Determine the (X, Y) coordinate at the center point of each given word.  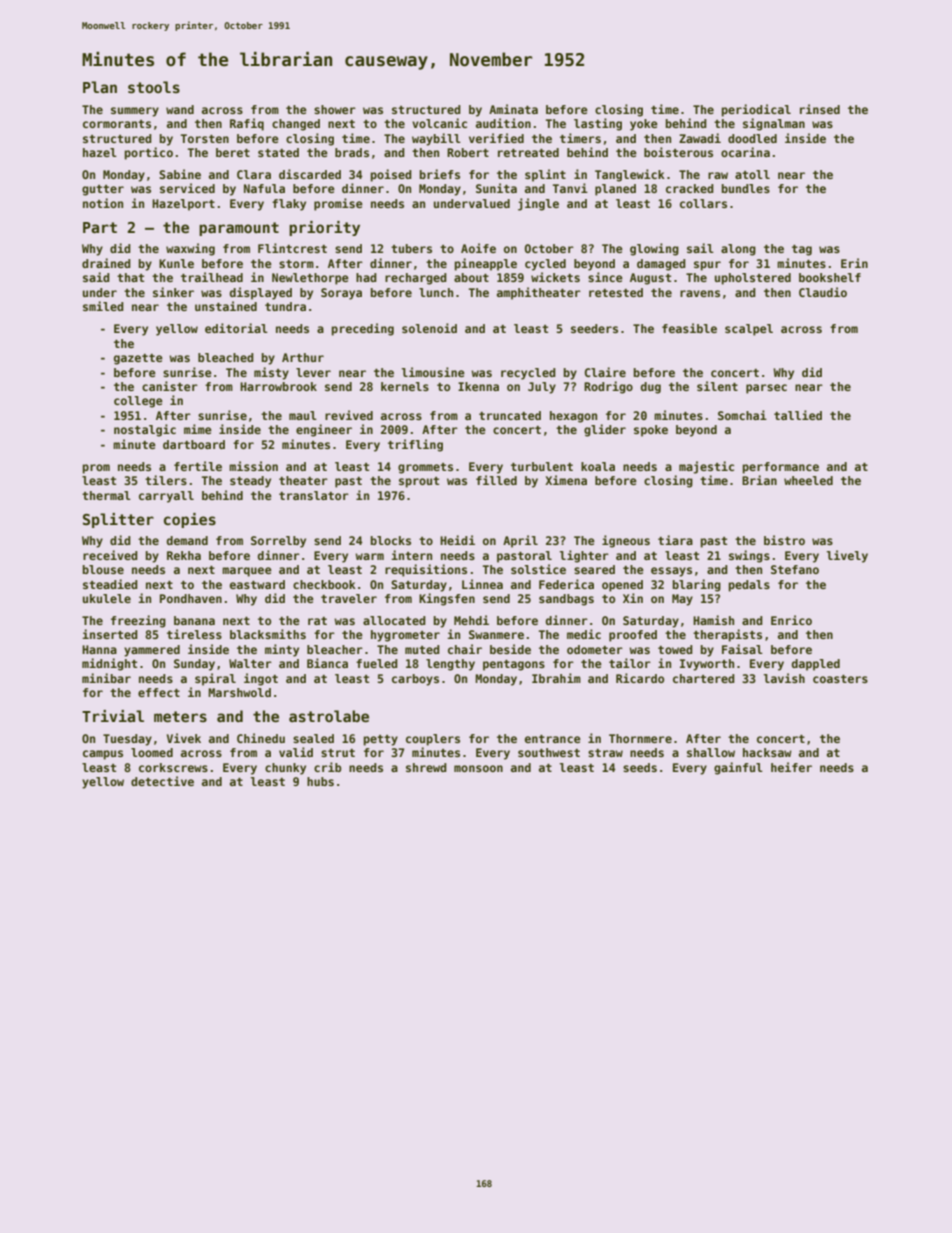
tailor (630, 663)
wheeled (808, 480)
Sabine (180, 174)
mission (253, 466)
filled (496, 480)
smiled (103, 306)
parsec (766, 389)
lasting (598, 124)
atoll (752, 174)
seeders (594, 328)
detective (162, 781)
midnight (109, 664)
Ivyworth (707, 665)
